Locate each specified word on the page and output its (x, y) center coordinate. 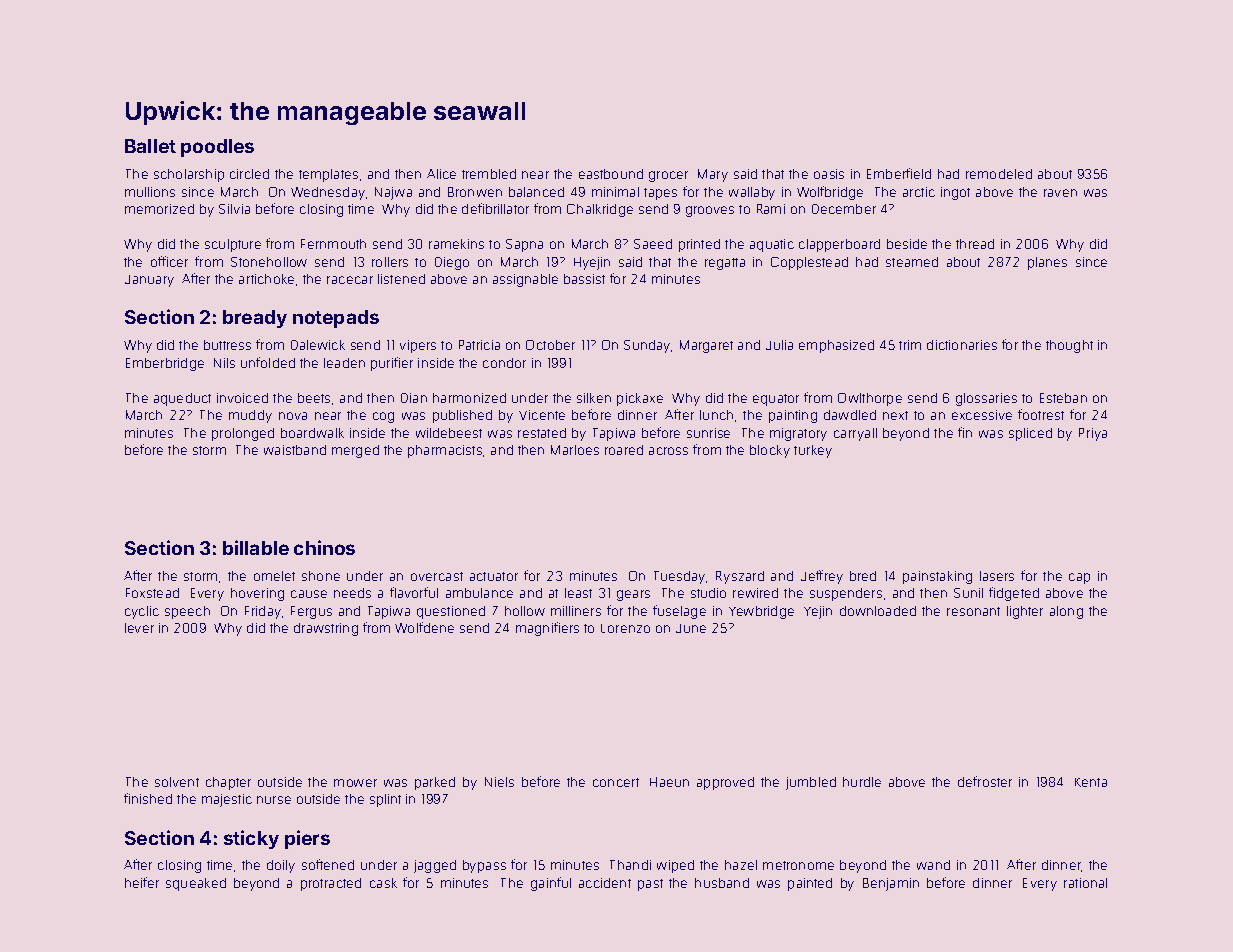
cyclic (142, 612)
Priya (1093, 434)
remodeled (999, 174)
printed (699, 245)
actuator (494, 576)
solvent (177, 782)
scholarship (189, 175)
